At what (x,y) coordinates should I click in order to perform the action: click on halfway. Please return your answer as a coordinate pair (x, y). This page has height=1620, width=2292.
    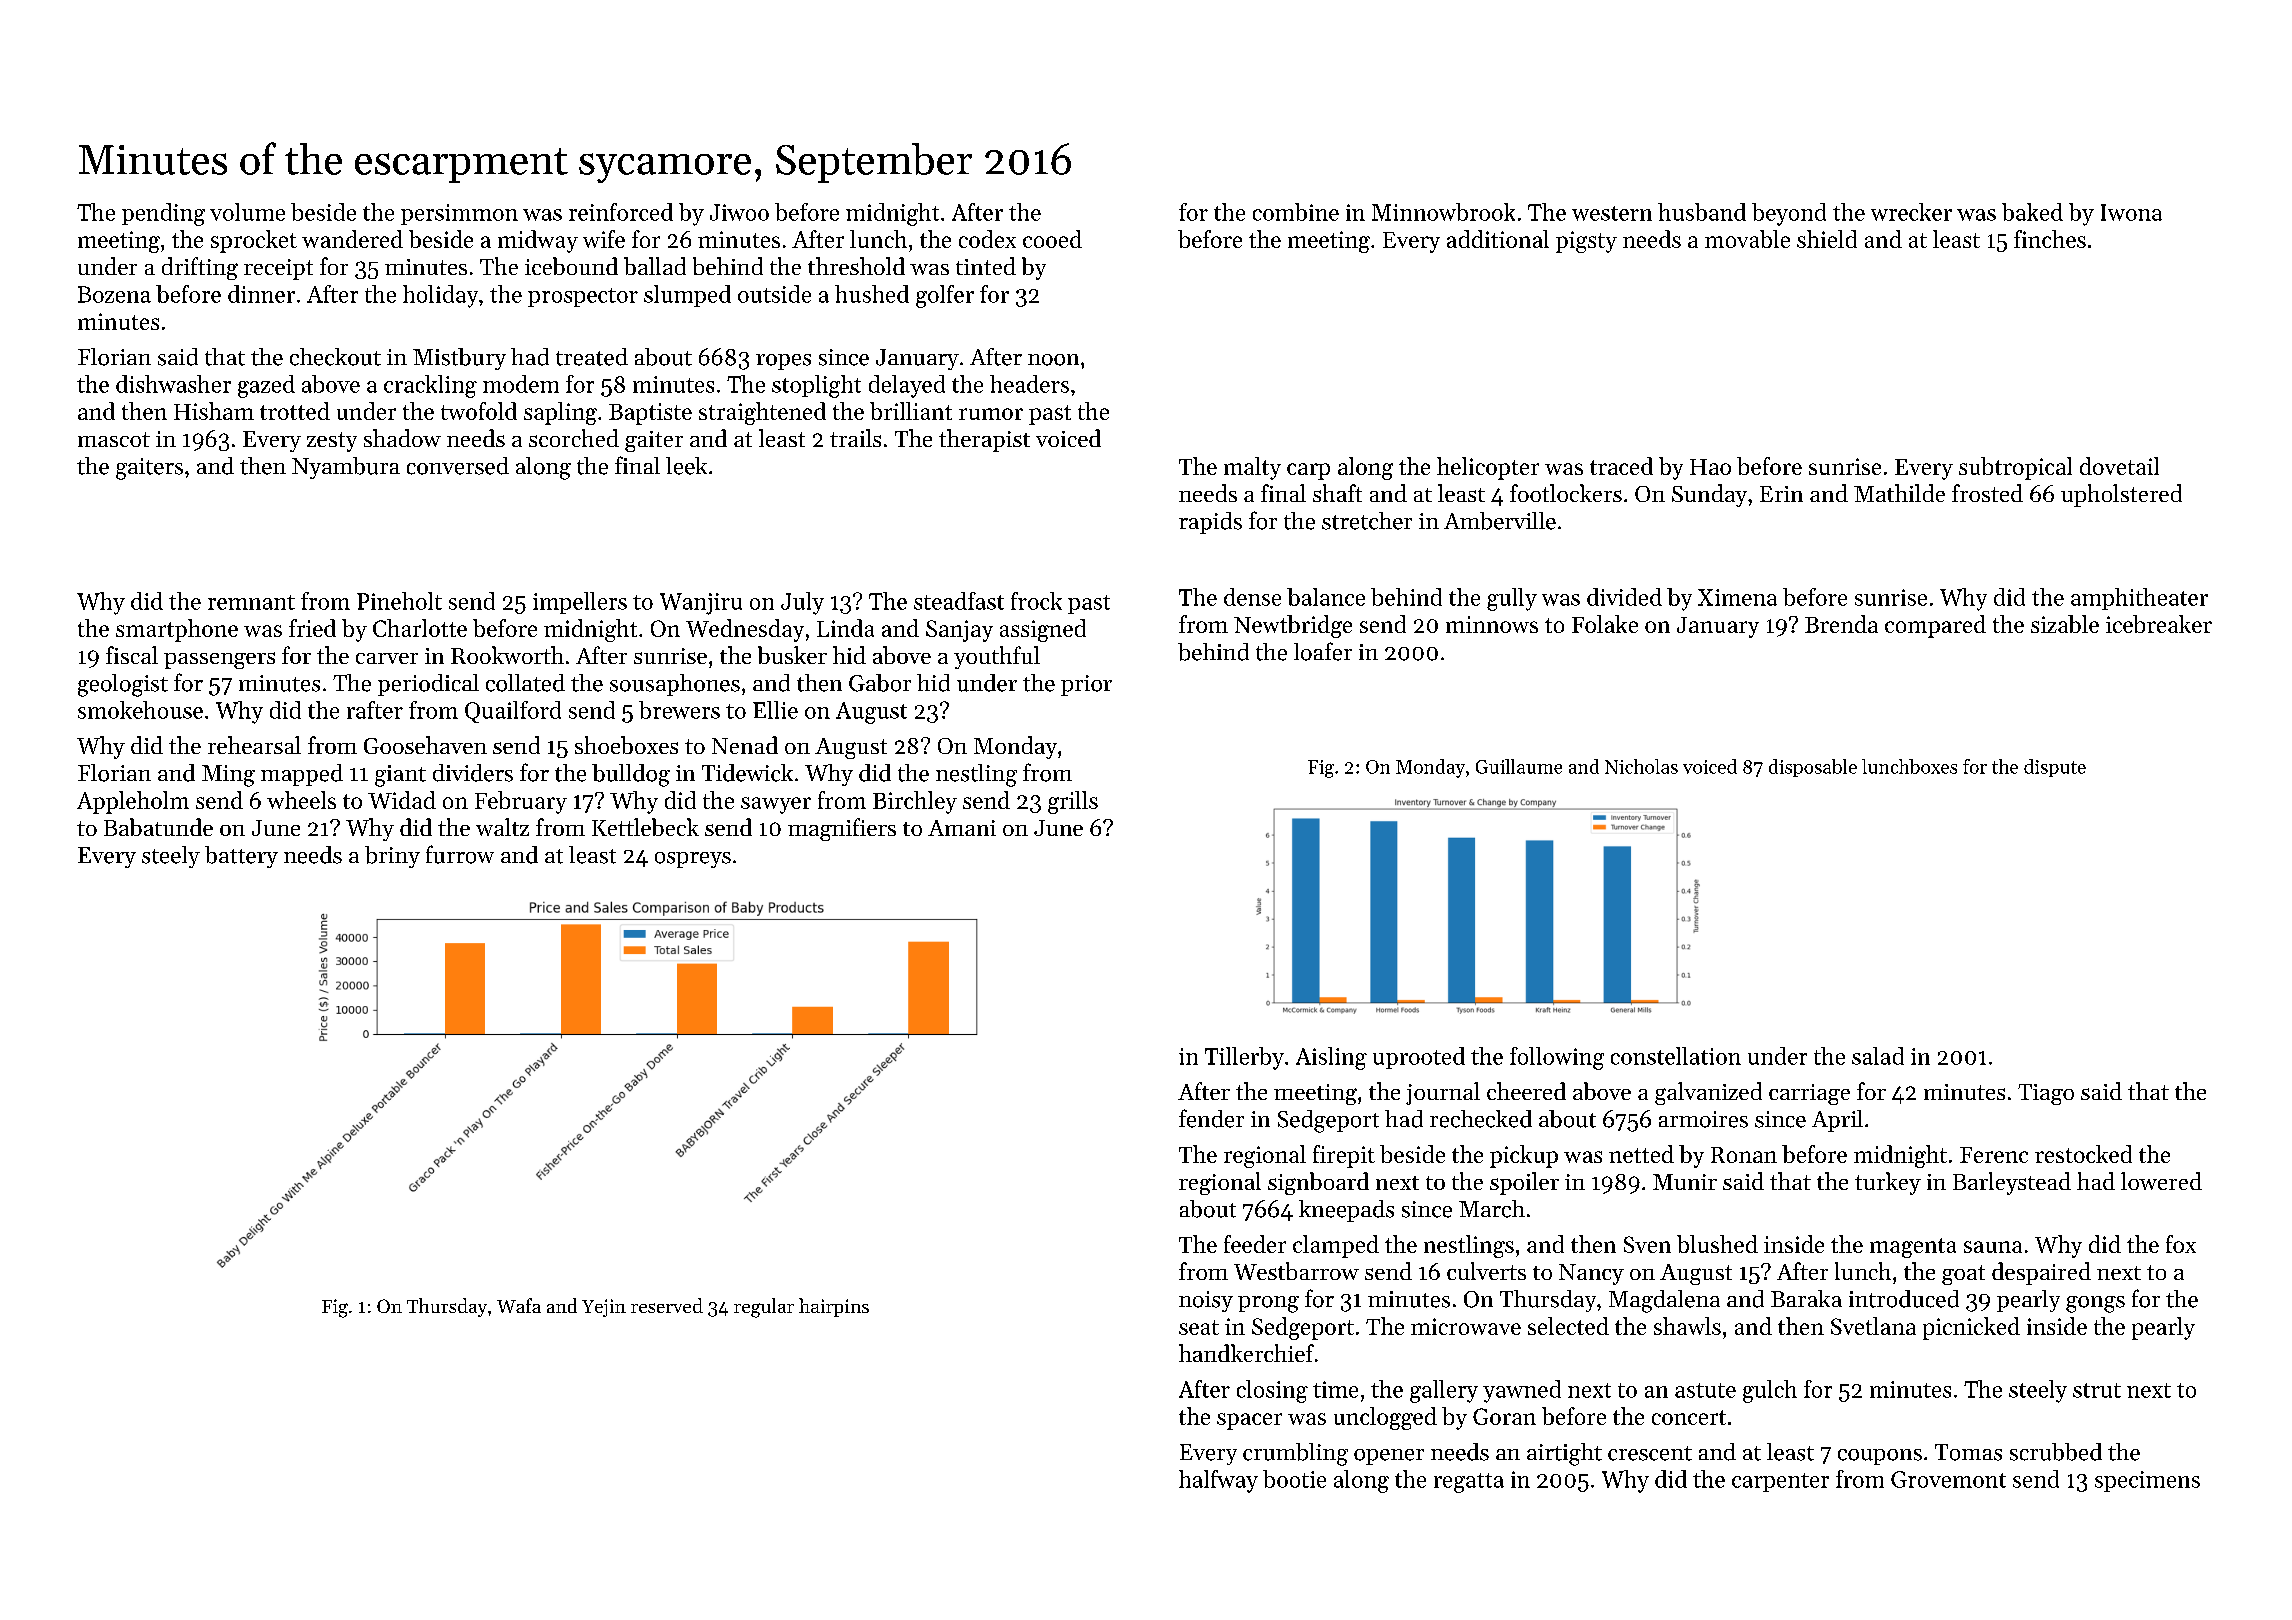
    Looking at the image, I should click on (1218, 1481).
